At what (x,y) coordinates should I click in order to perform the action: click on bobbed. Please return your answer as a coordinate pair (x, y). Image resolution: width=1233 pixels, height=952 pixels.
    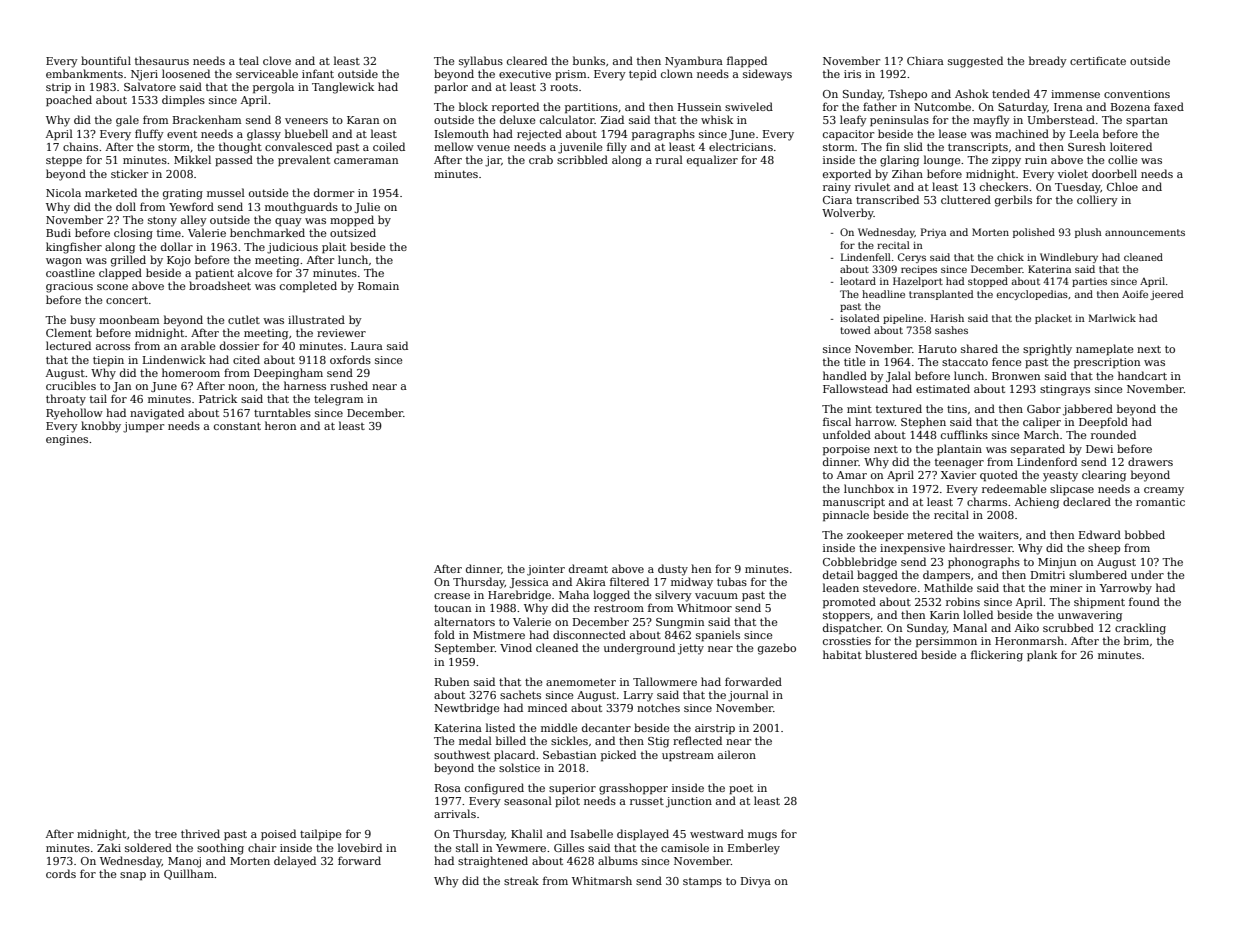
    Looking at the image, I should click on (1145, 534).
